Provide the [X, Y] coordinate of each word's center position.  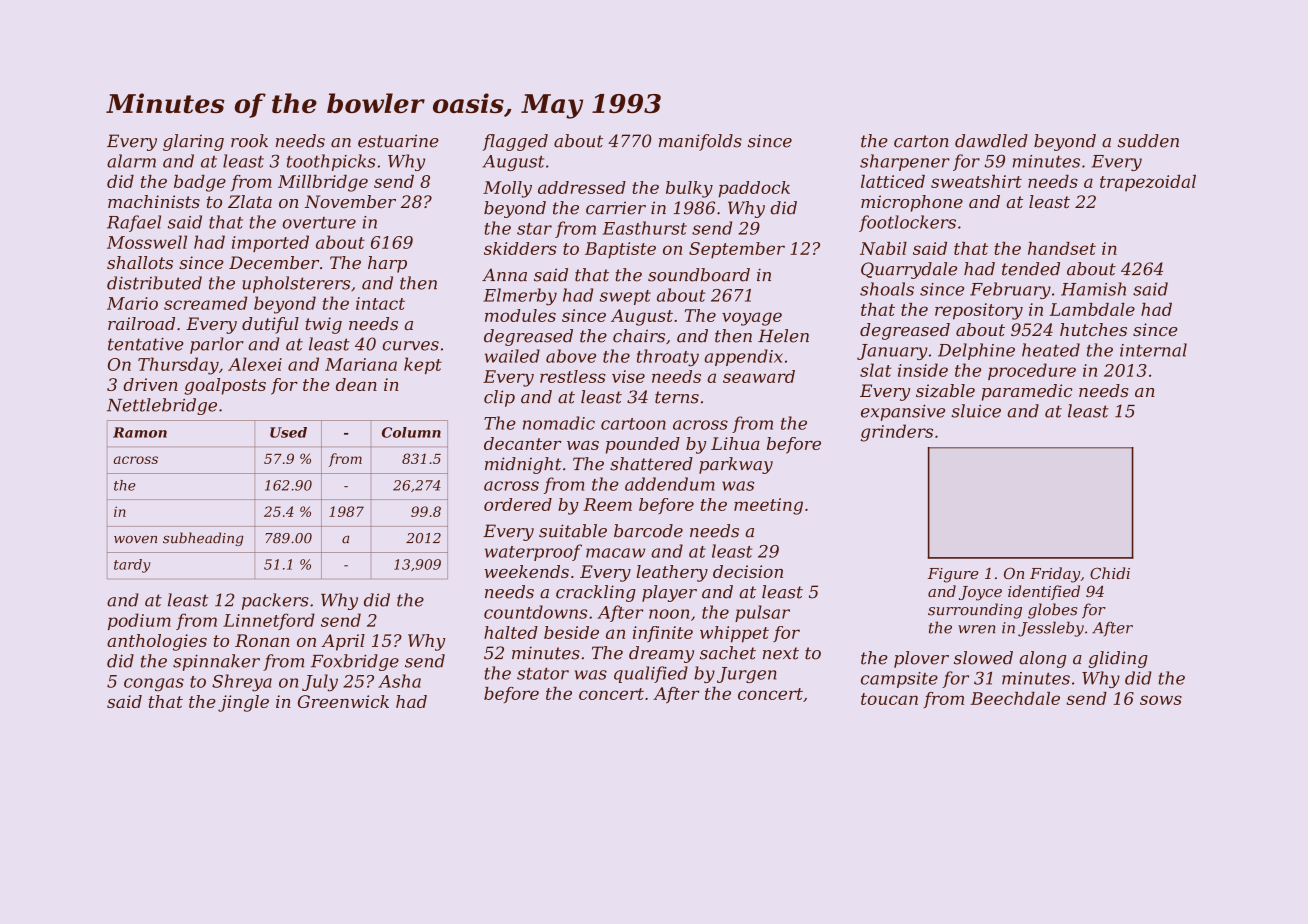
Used [288, 432]
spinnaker [216, 662]
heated [1051, 350]
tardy [132, 566]
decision [748, 571]
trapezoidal [1148, 183]
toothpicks [331, 162]
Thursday [178, 366]
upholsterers [296, 284]
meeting [768, 506]
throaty [668, 358]
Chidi [1110, 573]
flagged [515, 142]
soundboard [699, 275]
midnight [523, 465]
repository [979, 311]
